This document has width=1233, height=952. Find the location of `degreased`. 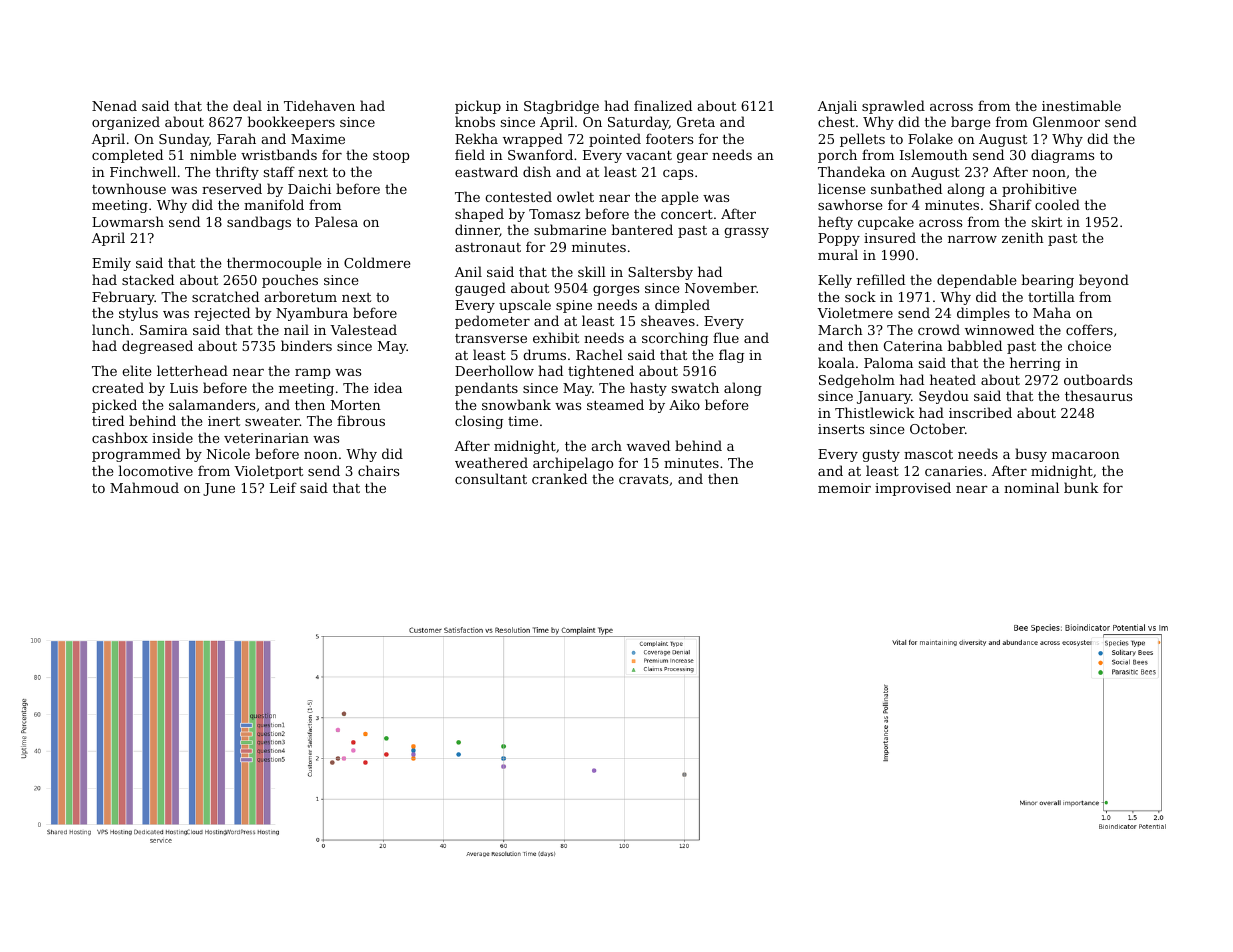

degreased is located at coordinates (157, 347).
